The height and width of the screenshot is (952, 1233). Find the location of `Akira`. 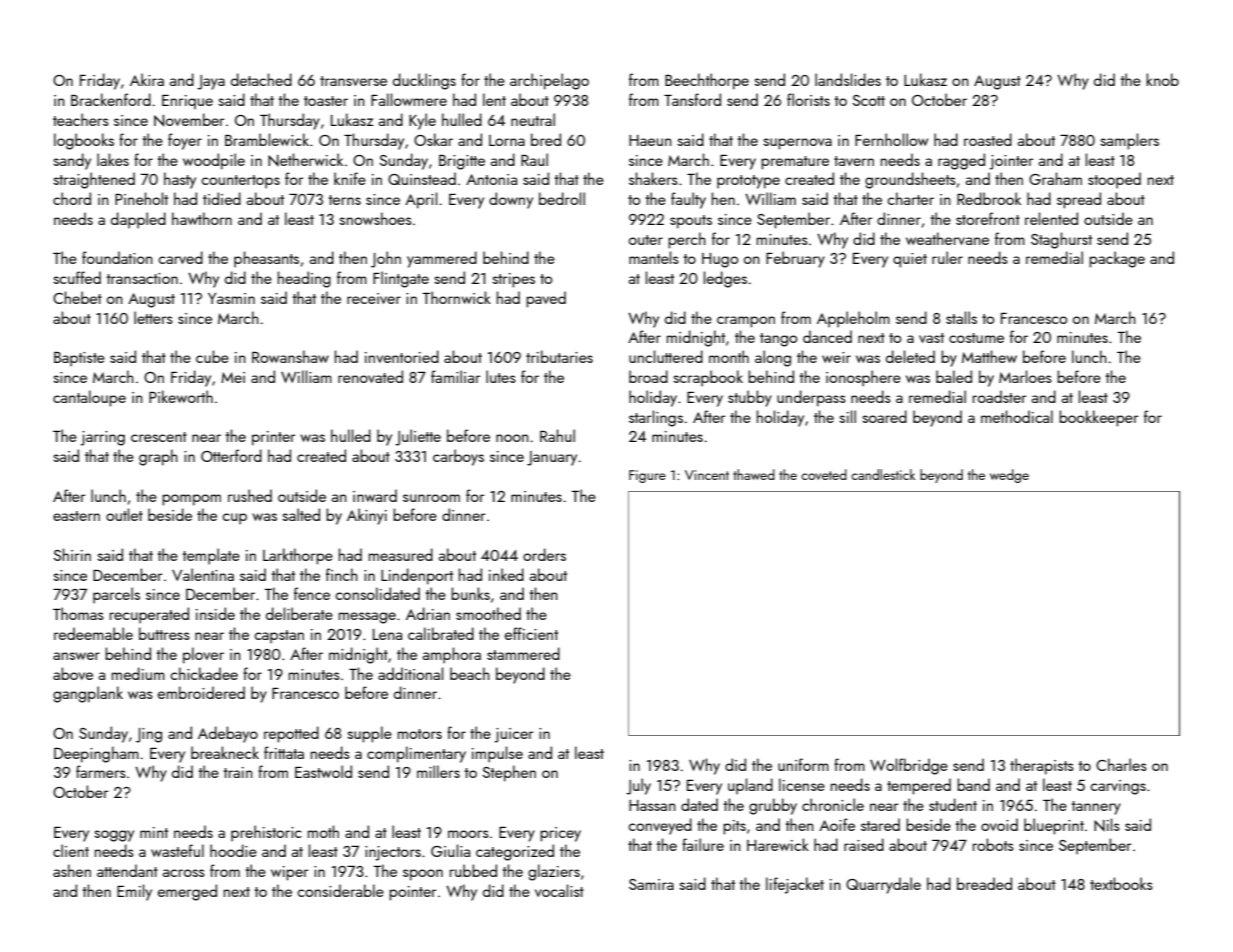

Akira is located at coordinates (147, 79).
